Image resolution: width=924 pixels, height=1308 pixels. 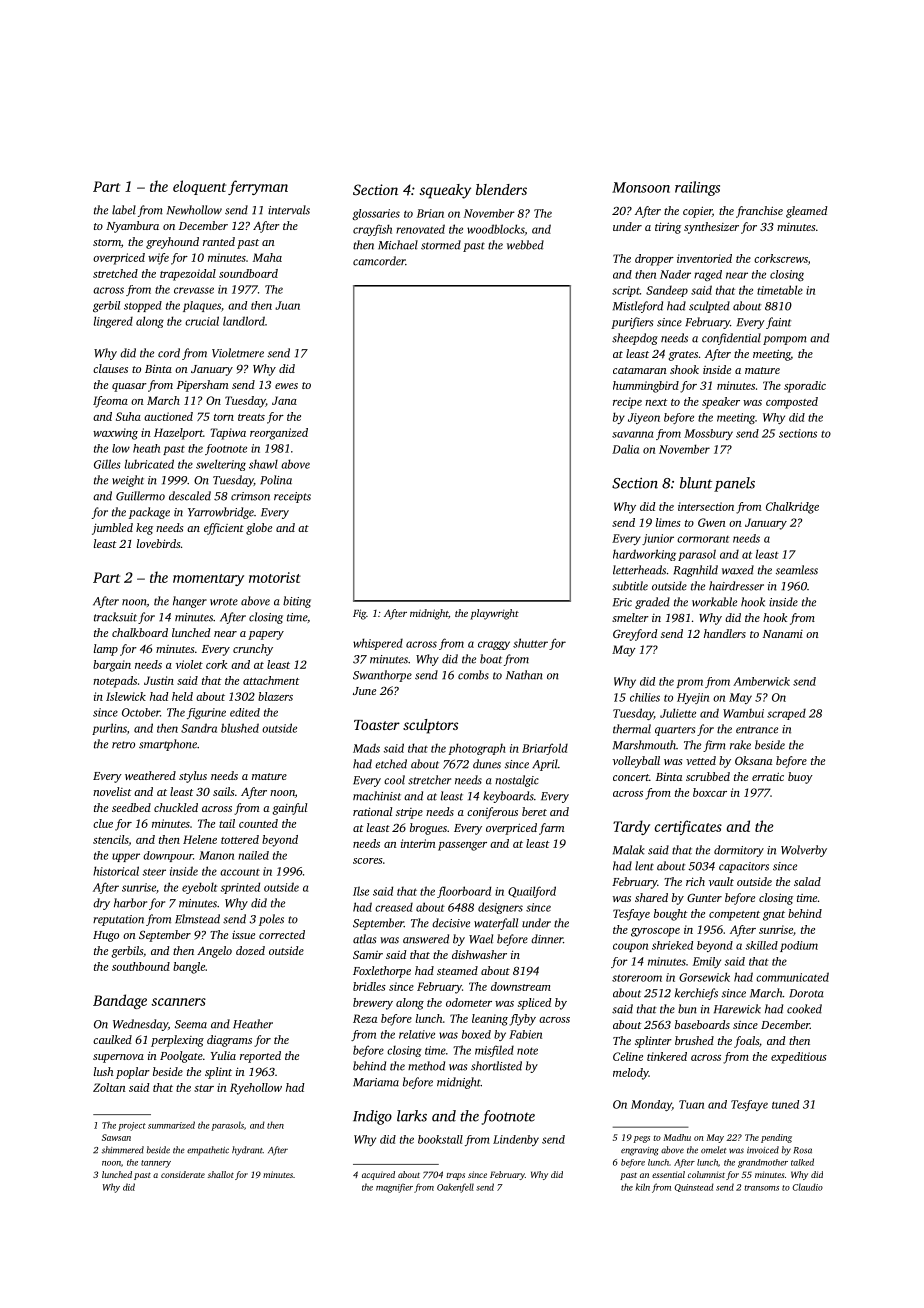 I want to click on blenders, so click(x=501, y=189).
